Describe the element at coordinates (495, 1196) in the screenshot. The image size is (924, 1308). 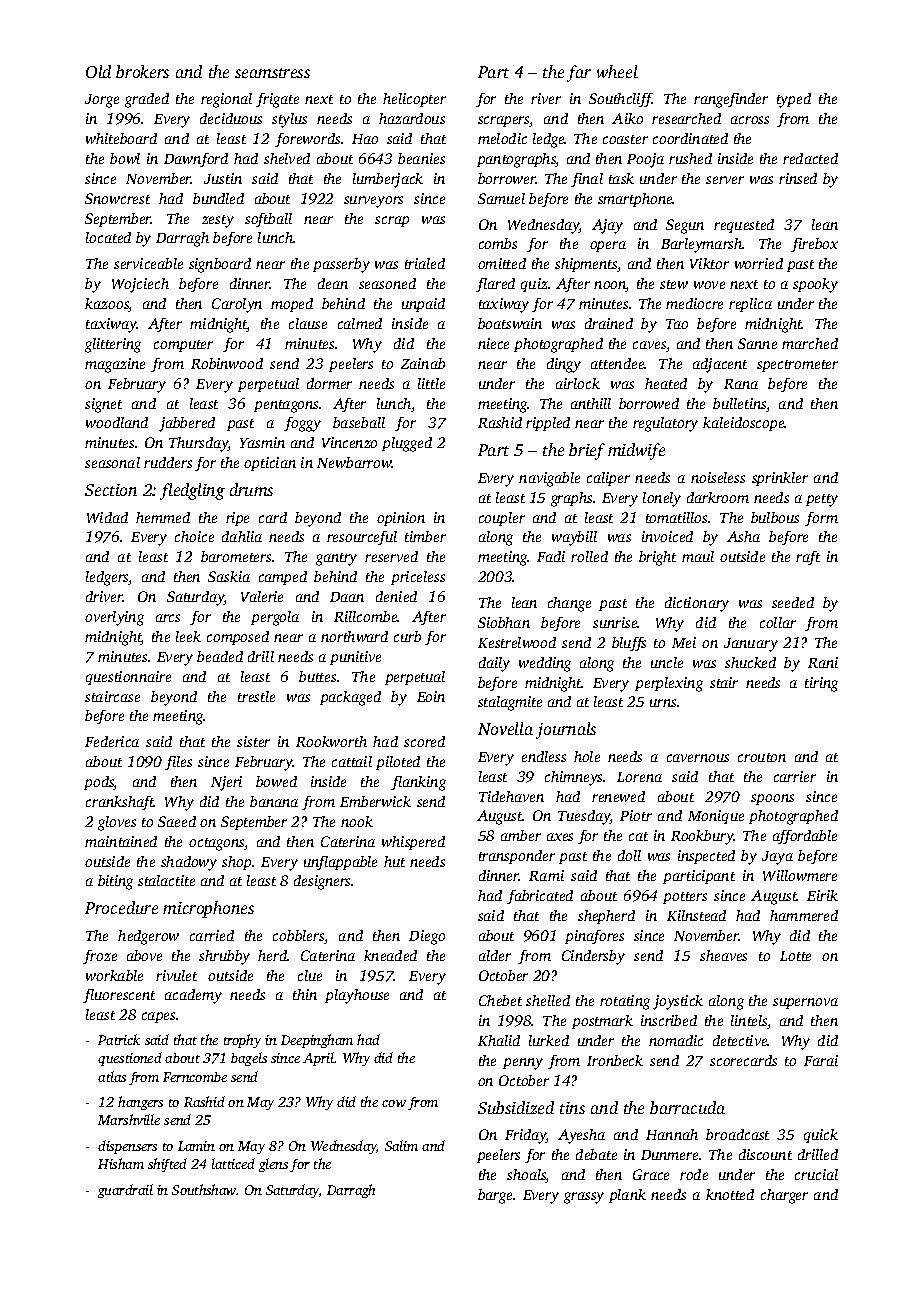
I see `barge` at that location.
